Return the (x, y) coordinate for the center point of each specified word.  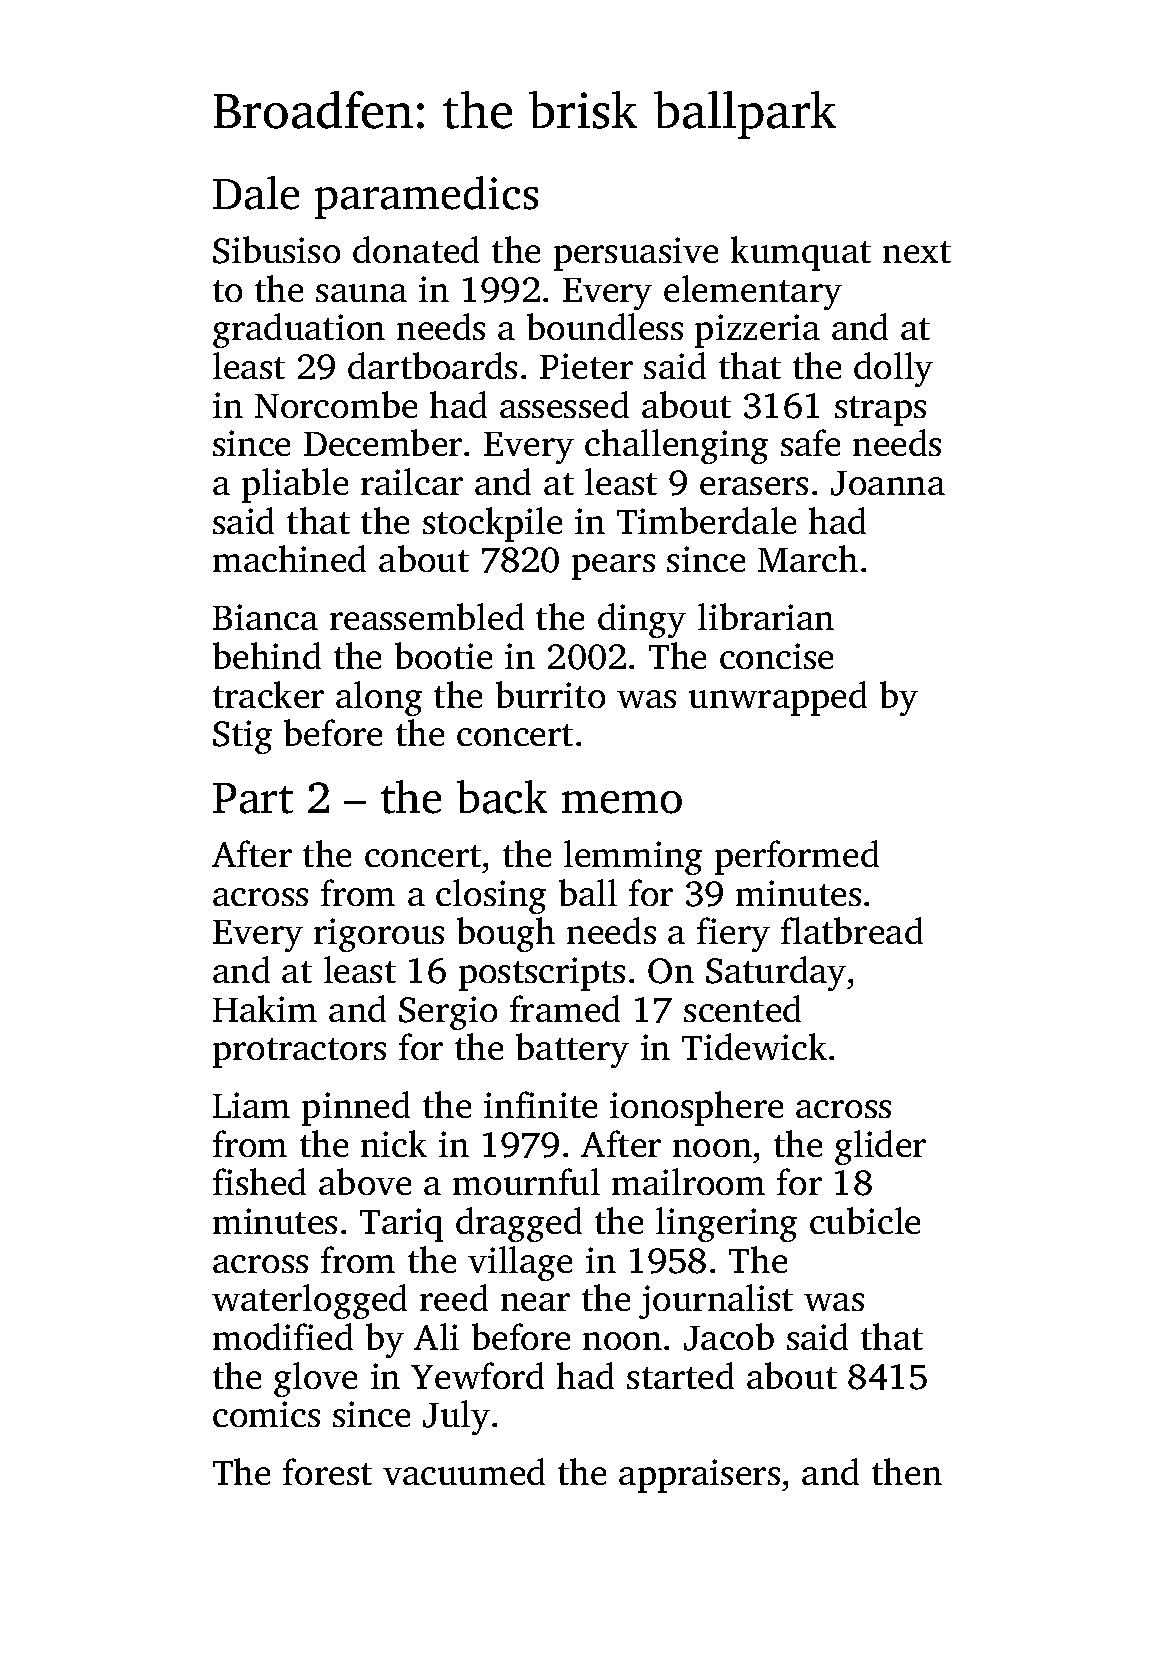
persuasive (636, 254)
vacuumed (464, 1471)
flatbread (852, 930)
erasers (754, 486)
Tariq (401, 1225)
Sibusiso (276, 250)
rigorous (379, 935)
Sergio (448, 1013)
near (535, 1302)
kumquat (801, 253)
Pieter (586, 366)
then (907, 1471)
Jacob (729, 1337)
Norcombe (336, 404)
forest (327, 1471)
